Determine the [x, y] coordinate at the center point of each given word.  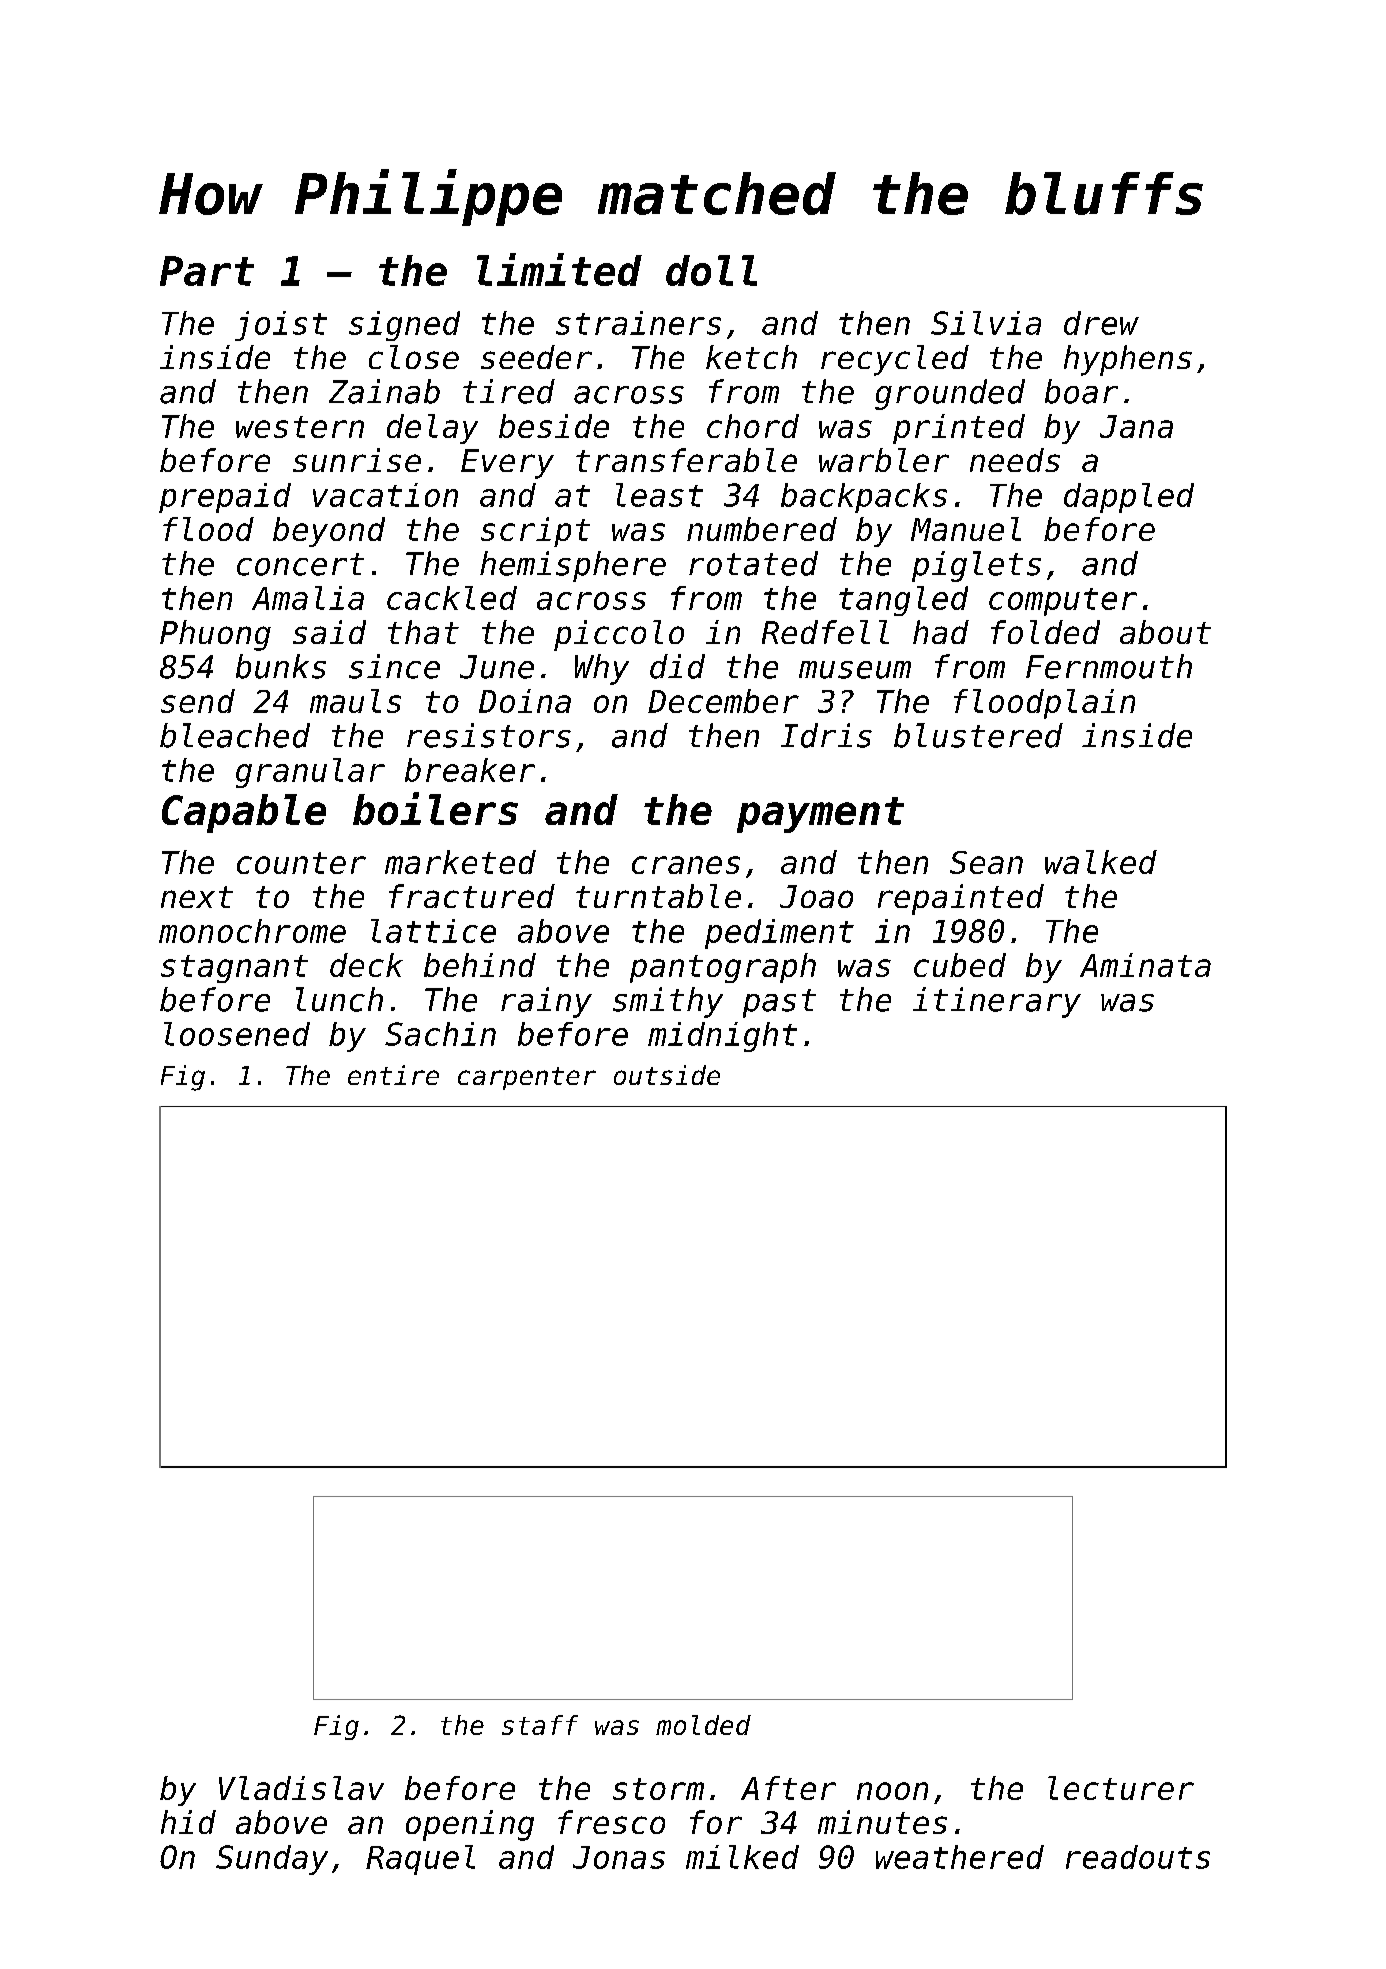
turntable [658, 896]
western [300, 427]
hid [188, 1822]
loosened [237, 1034]
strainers [638, 323]
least [659, 495]
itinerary [997, 1002]
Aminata [1145, 965]
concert [300, 564]
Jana [1136, 426]
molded [703, 1725]
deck [366, 965]
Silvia [986, 323]
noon [892, 1791]
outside [667, 1075]
